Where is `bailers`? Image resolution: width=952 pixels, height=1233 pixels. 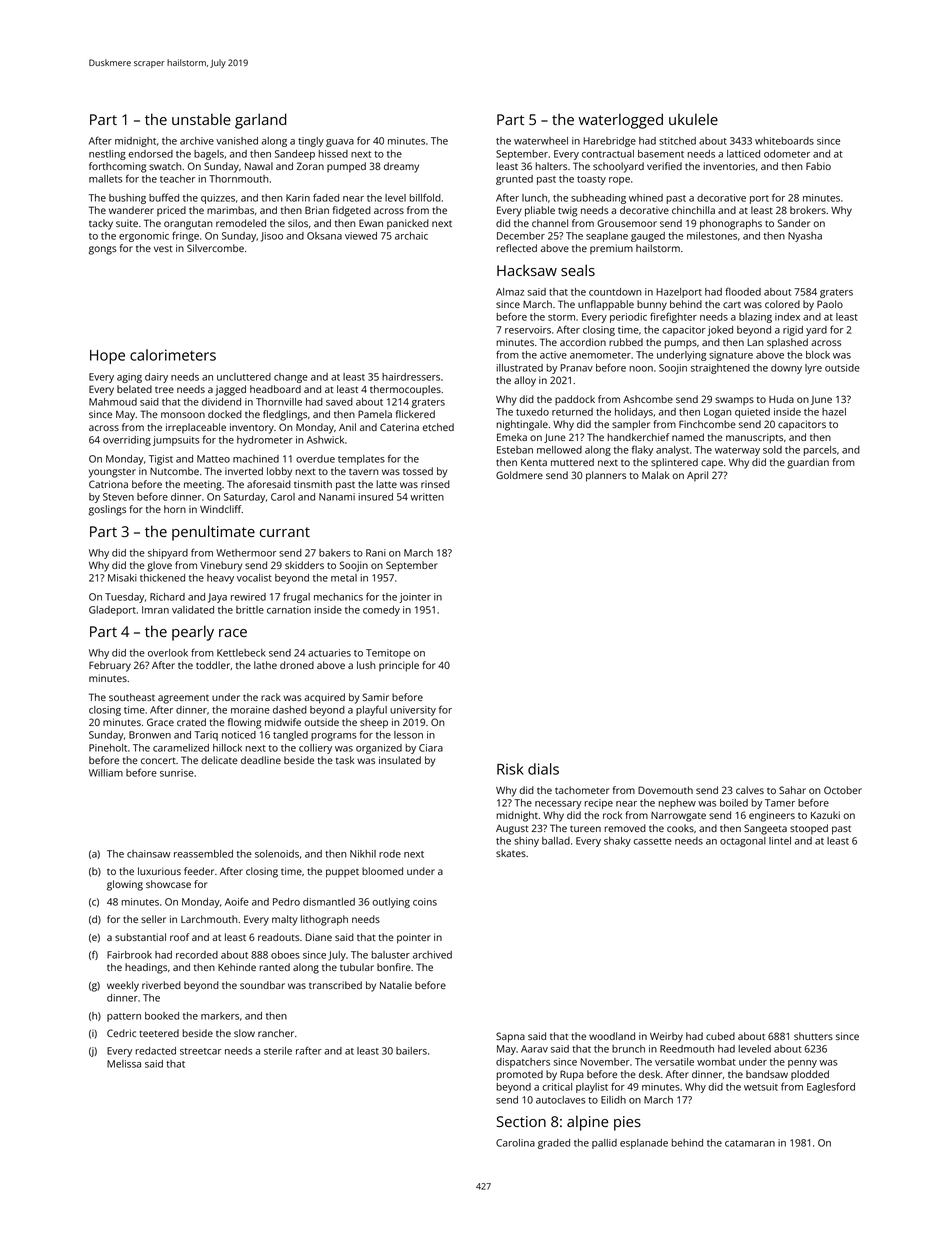 bailers is located at coordinates (411, 1051).
